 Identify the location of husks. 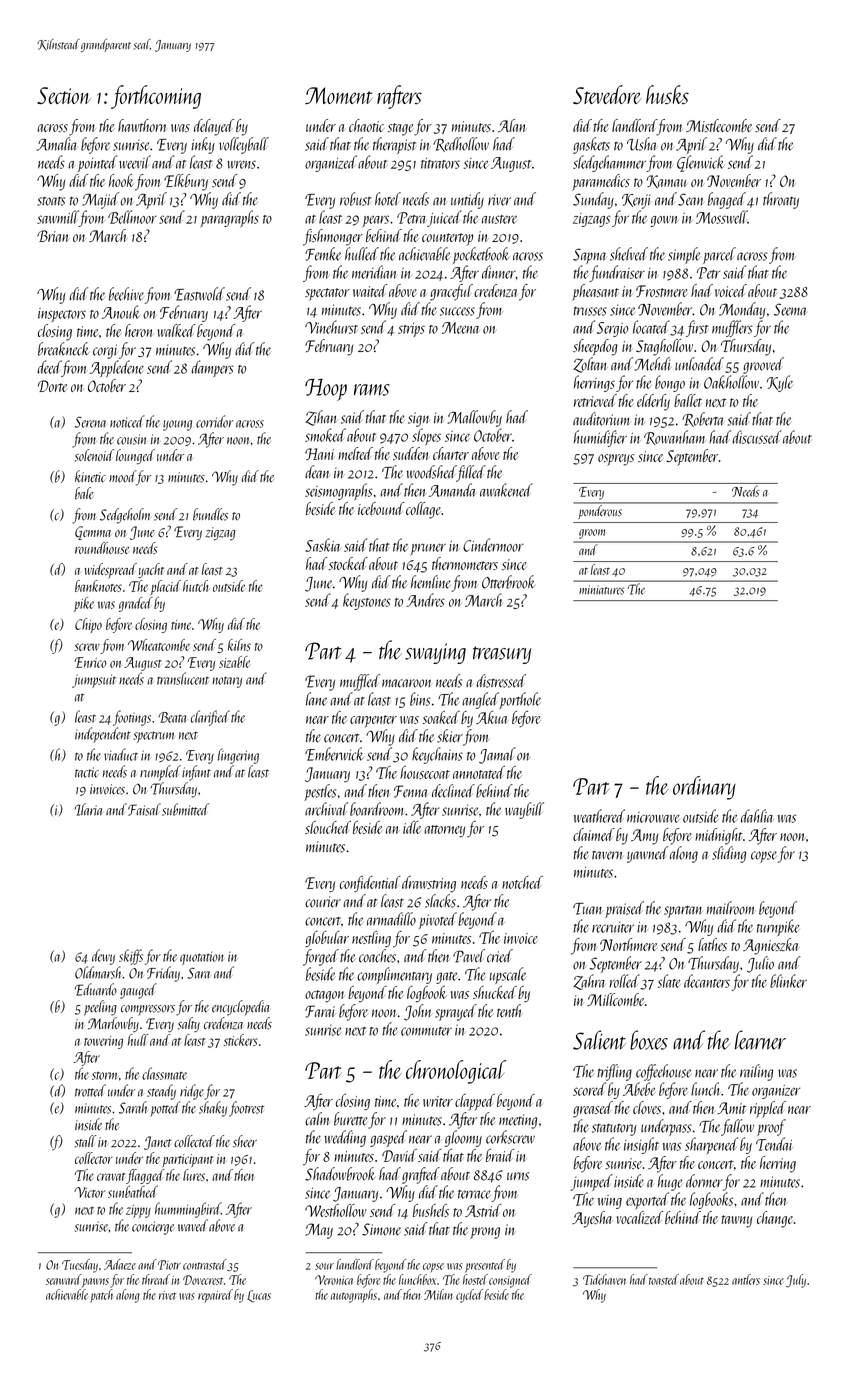
(667, 94).
